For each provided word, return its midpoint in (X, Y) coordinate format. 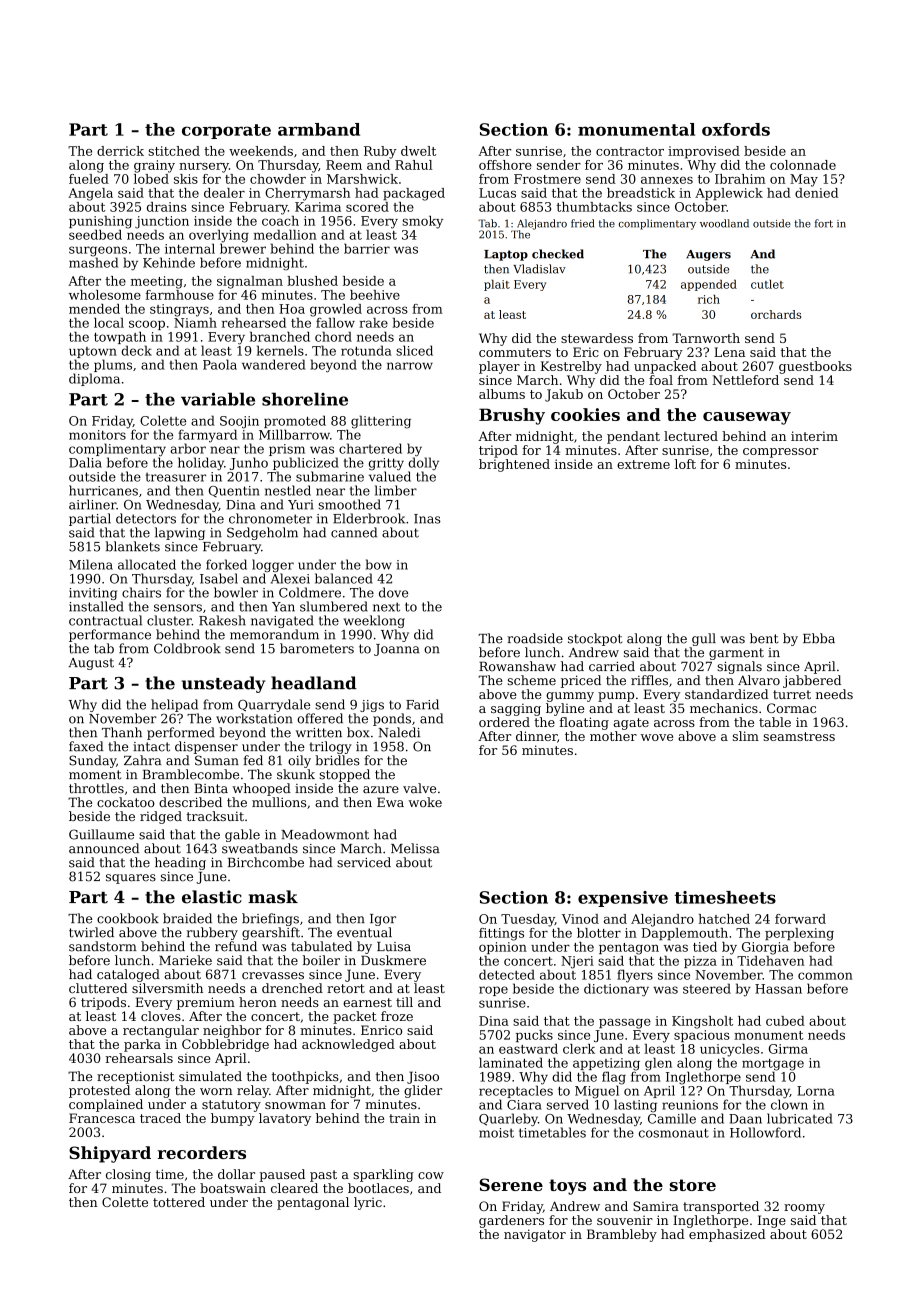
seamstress (799, 736)
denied (816, 193)
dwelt (418, 151)
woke (425, 802)
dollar (236, 1174)
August (91, 664)
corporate (226, 131)
